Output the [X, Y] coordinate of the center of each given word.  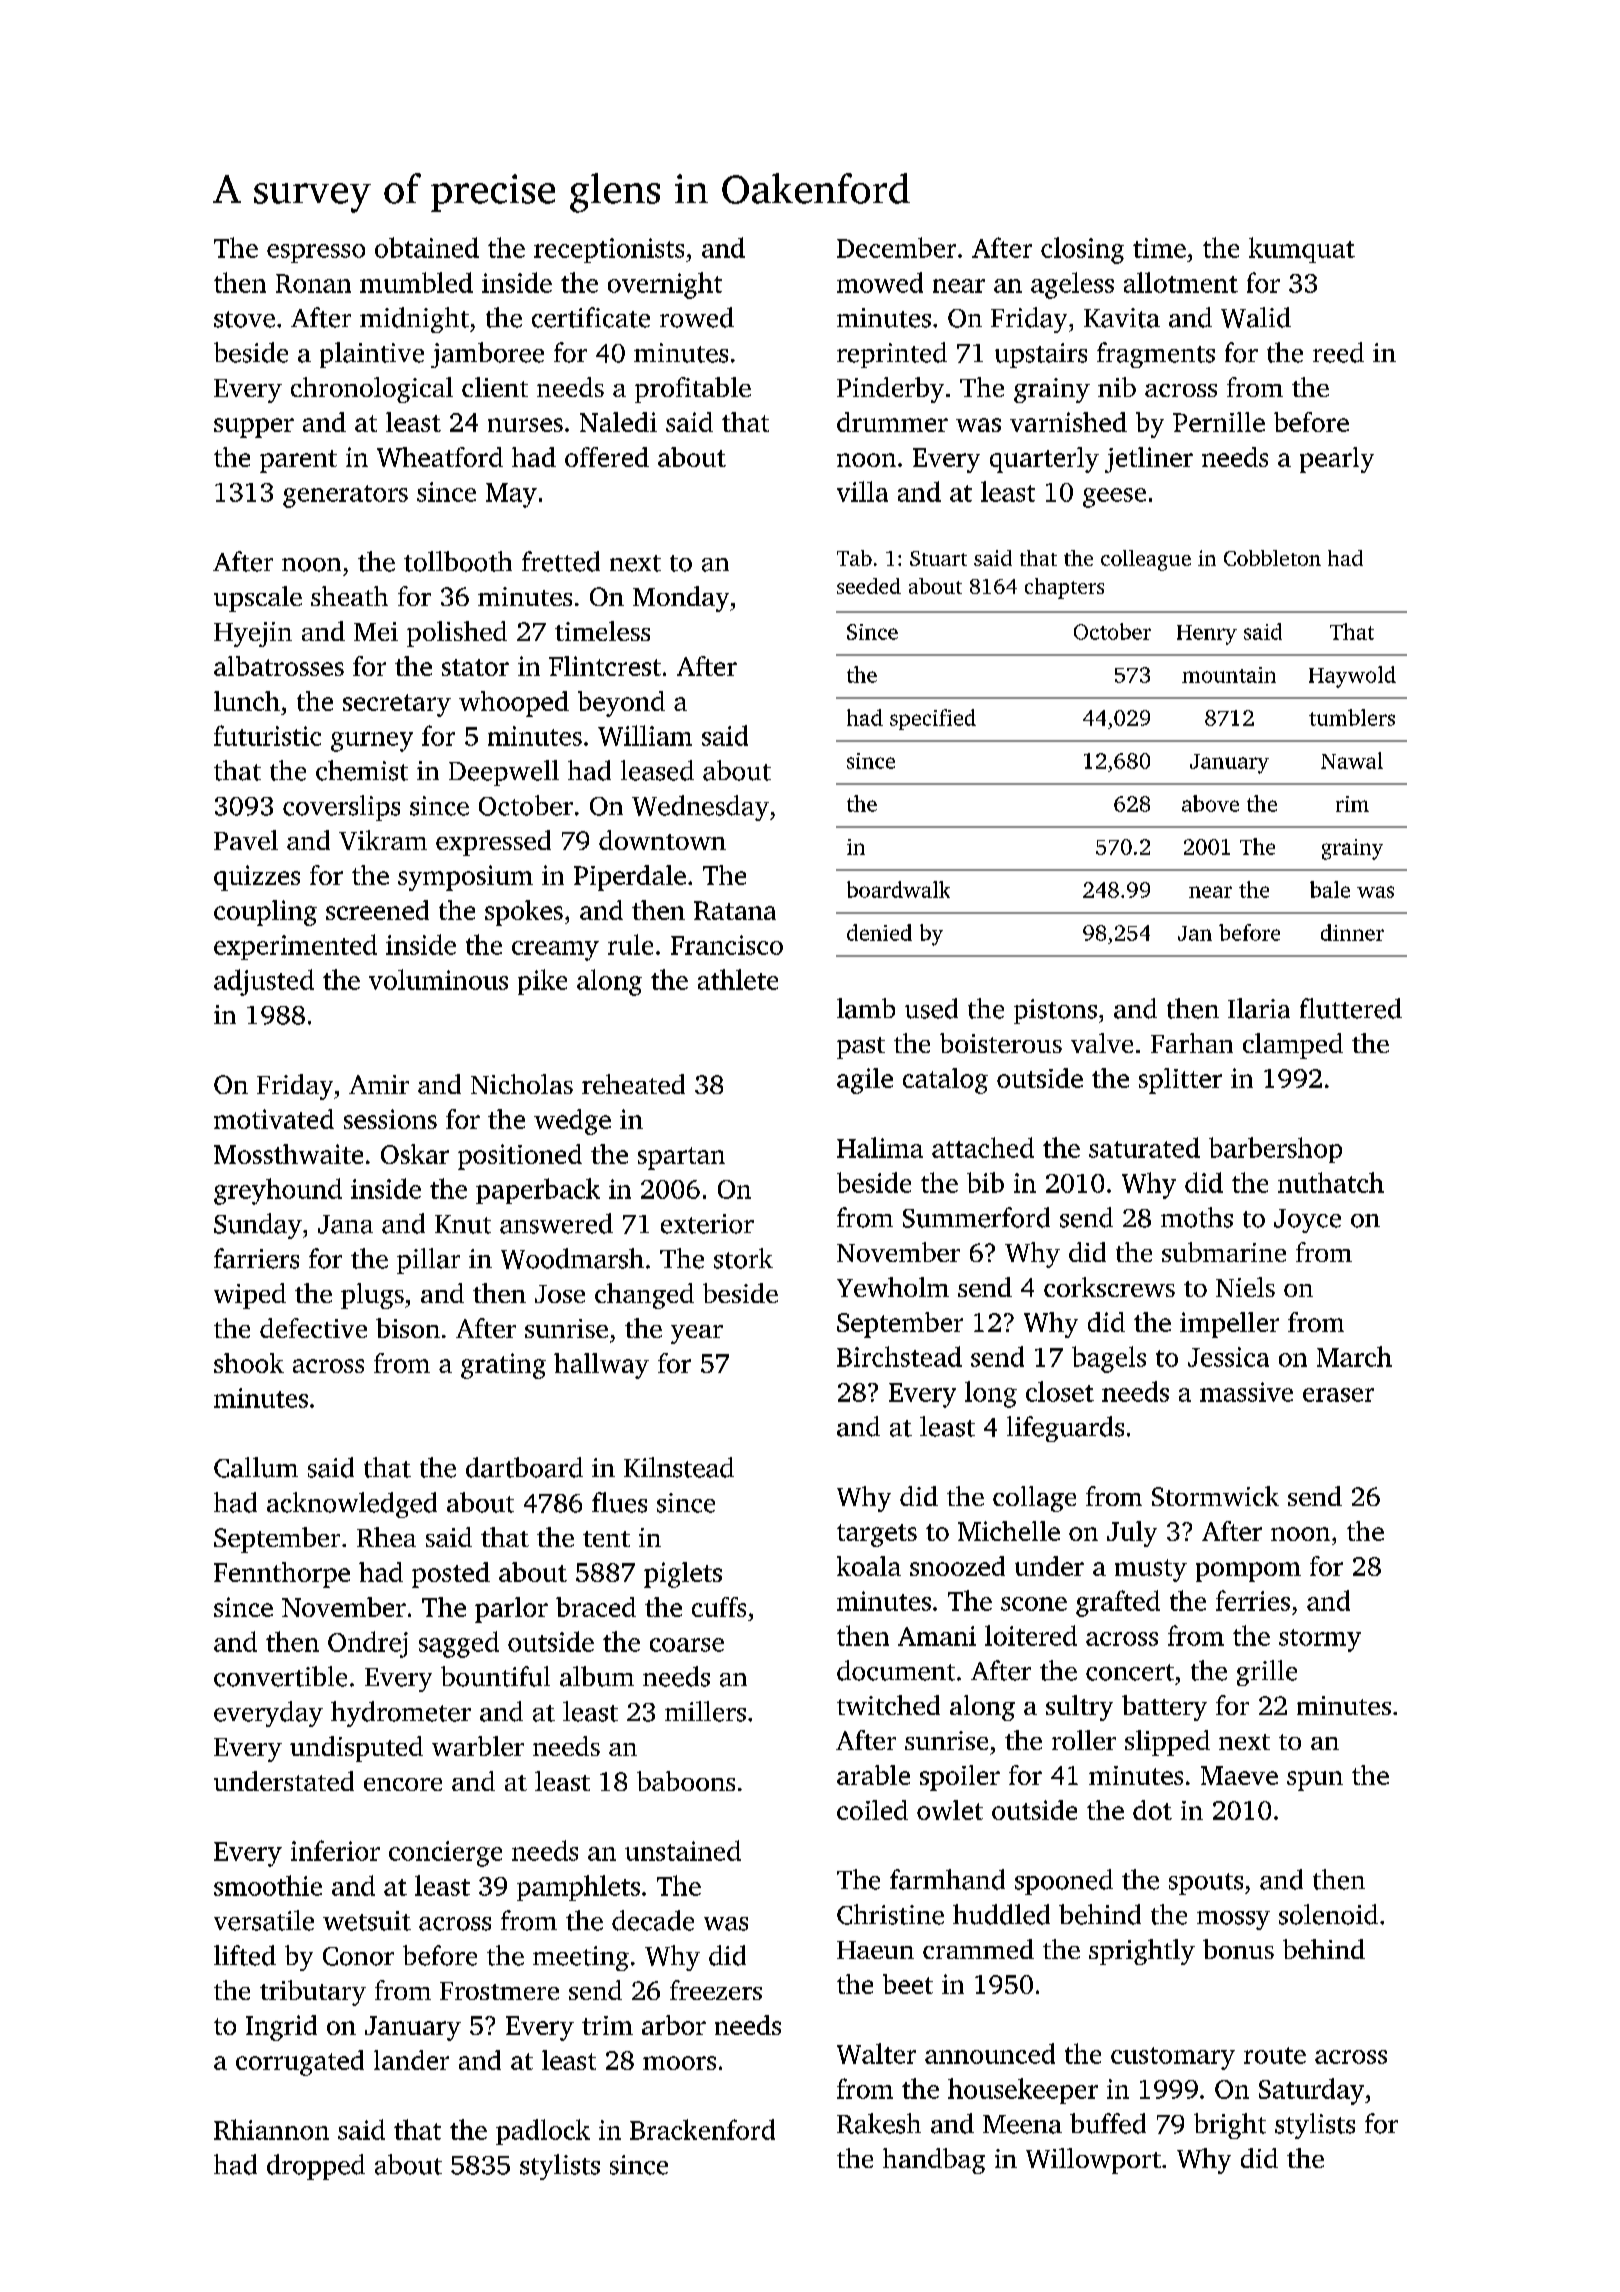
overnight [665, 285]
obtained [427, 247]
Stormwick [1215, 1496]
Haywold [1352, 677]
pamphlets [578, 1888]
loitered [1031, 1635]
